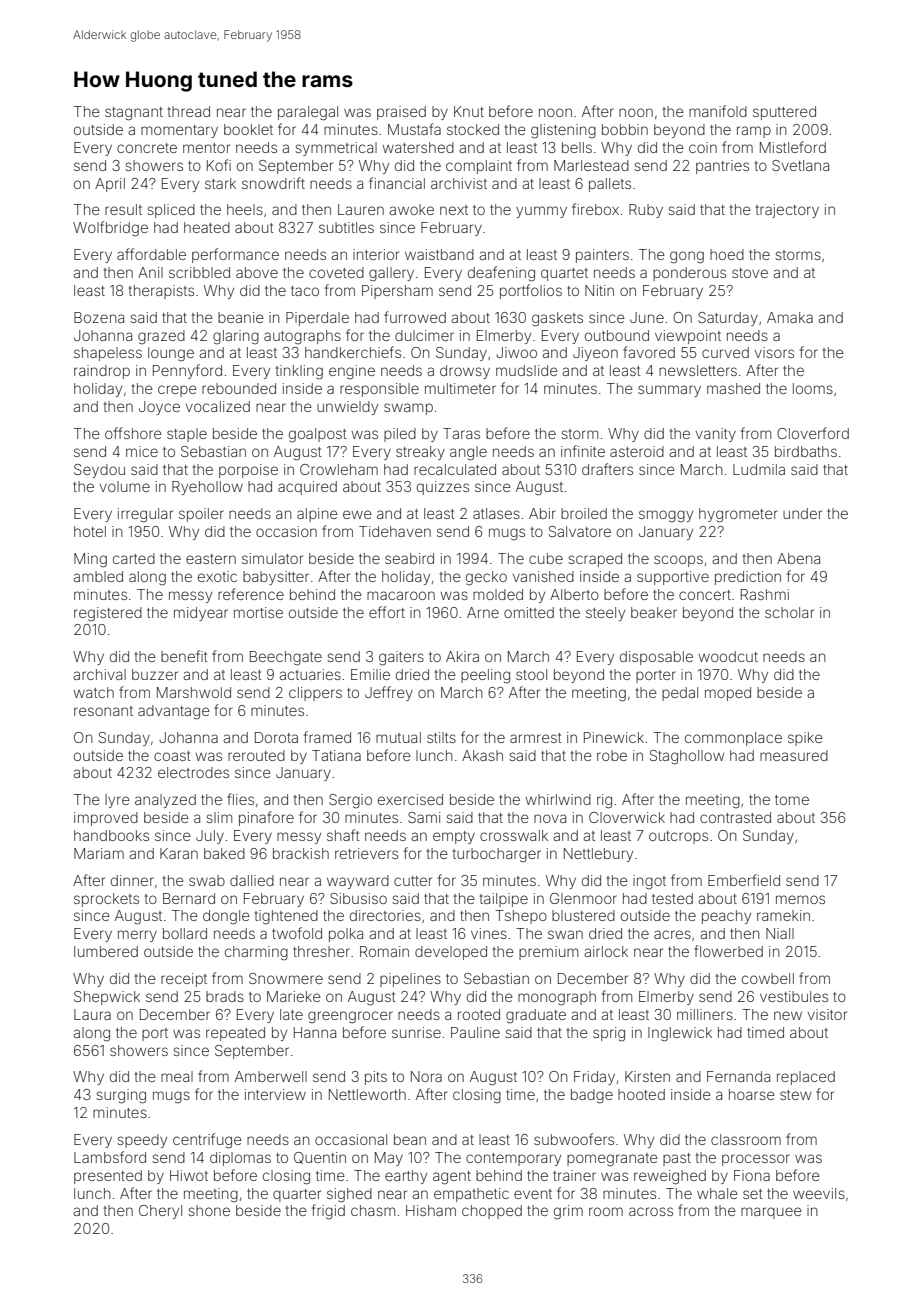  What do you see at coordinates (592, 1096) in the document?
I see `badge` at bounding box center [592, 1096].
